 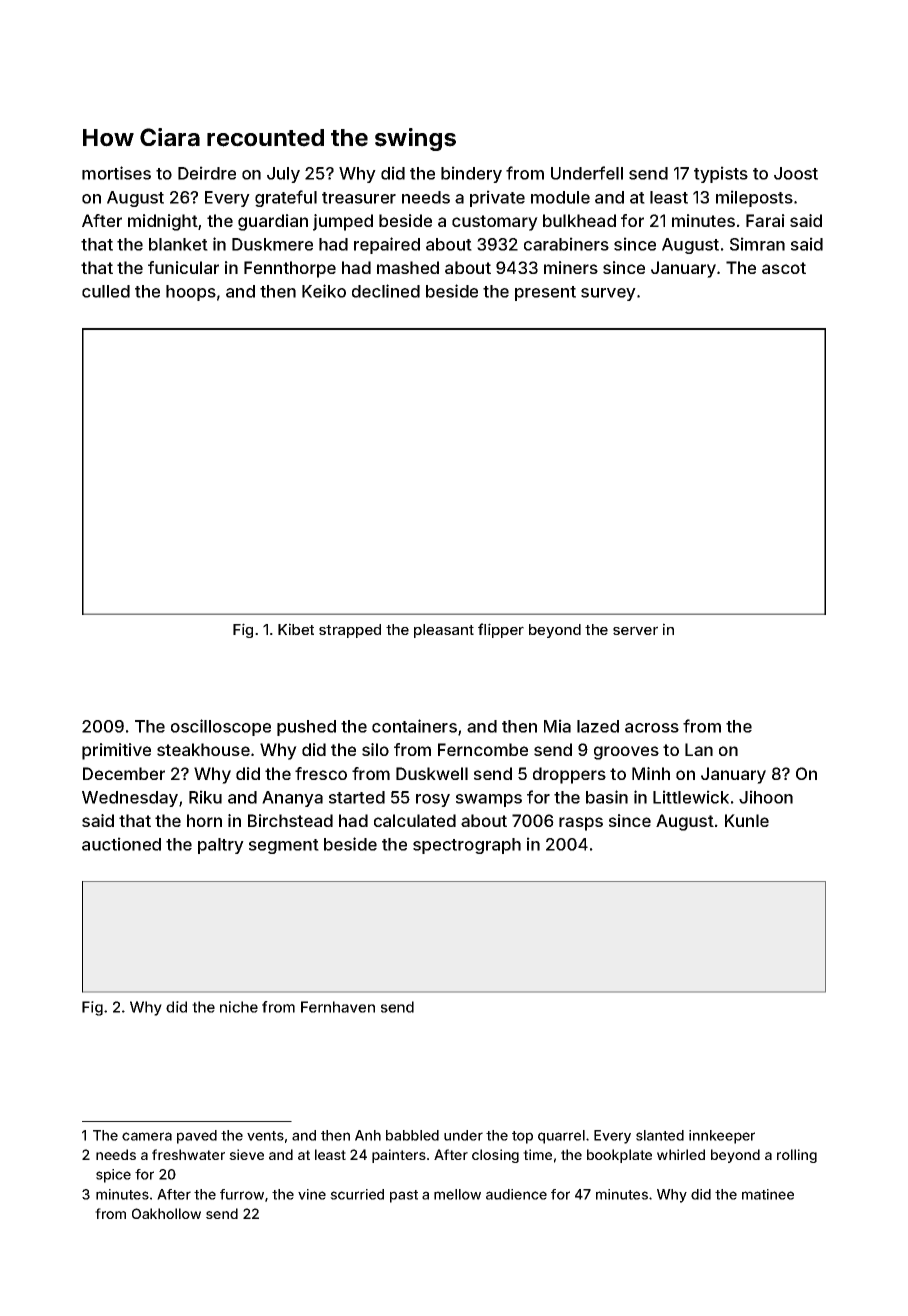 I want to click on matinee, so click(x=768, y=1194).
